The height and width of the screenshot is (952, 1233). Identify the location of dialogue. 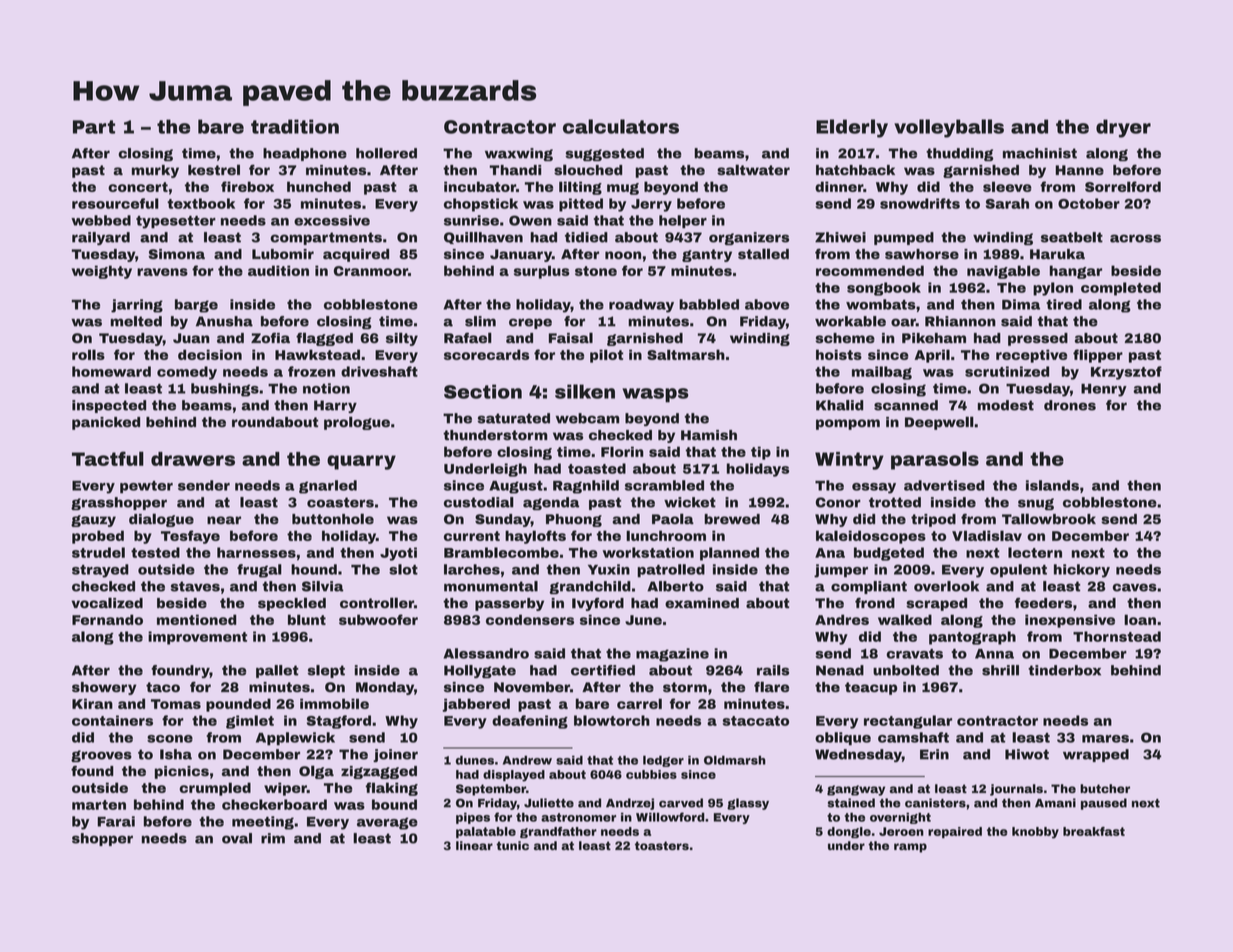
(161, 520).
